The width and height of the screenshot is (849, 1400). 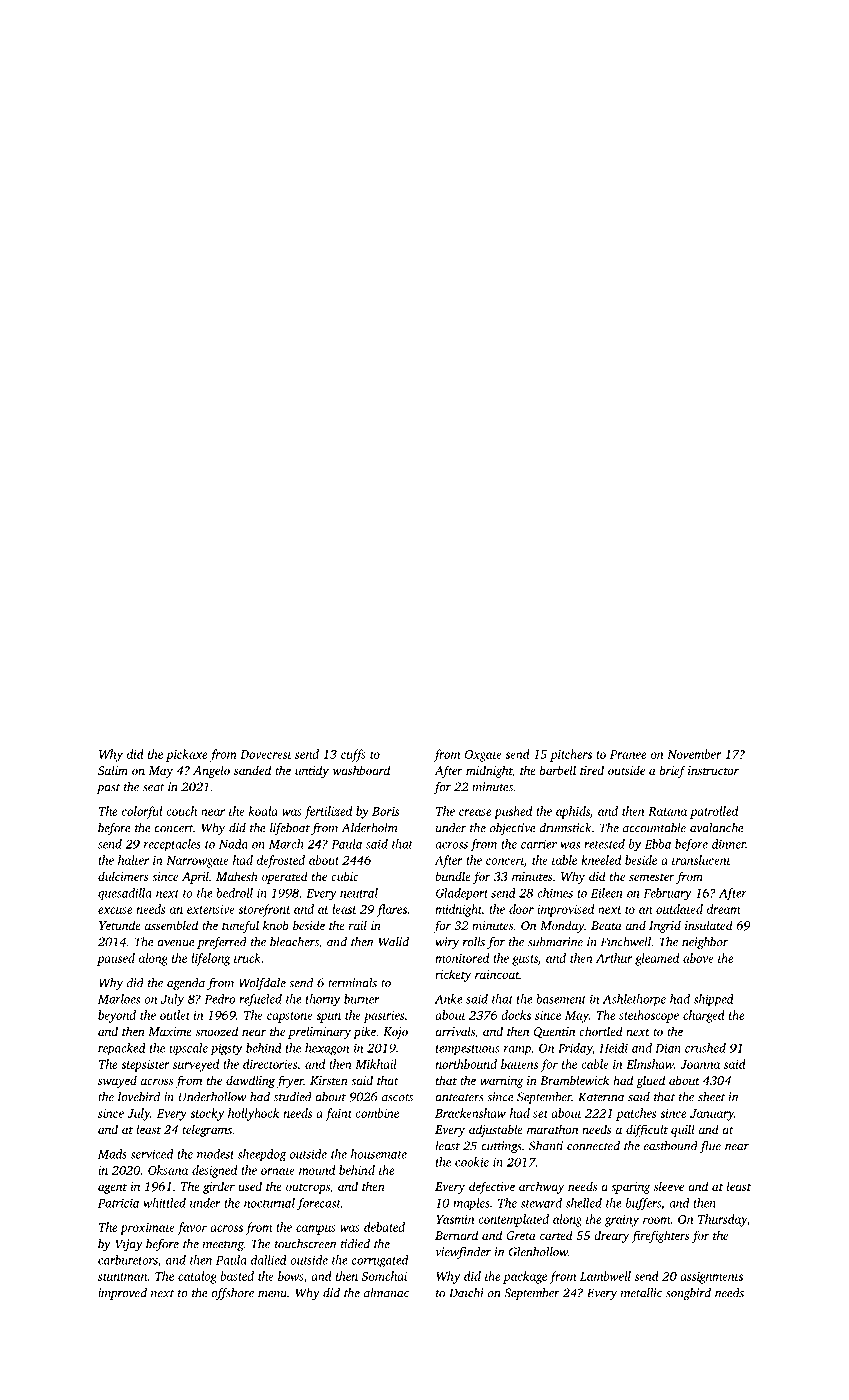 I want to click on Dovecrest, so click(x=266, y=754).
